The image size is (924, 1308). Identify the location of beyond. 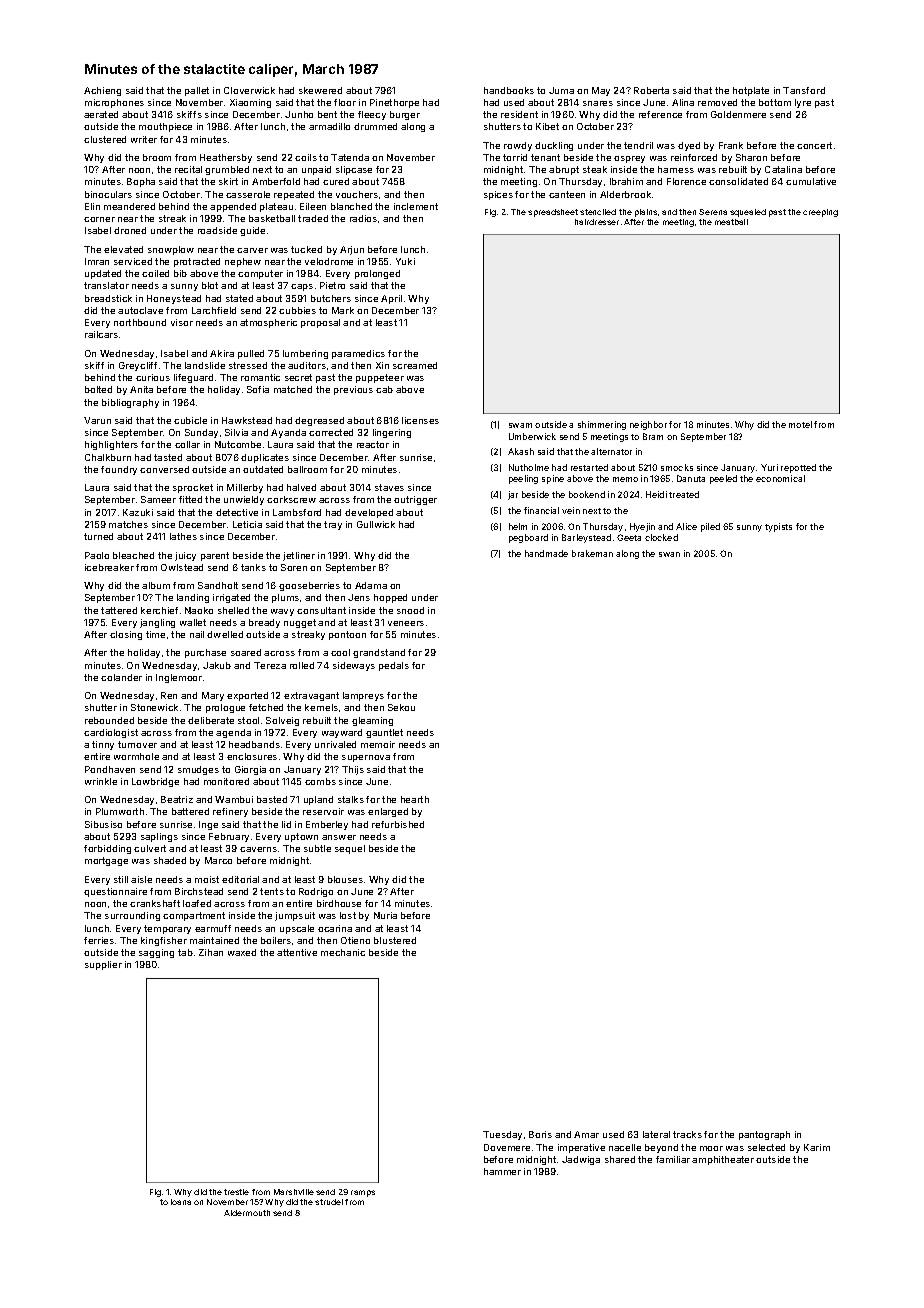
(661, 1148).
